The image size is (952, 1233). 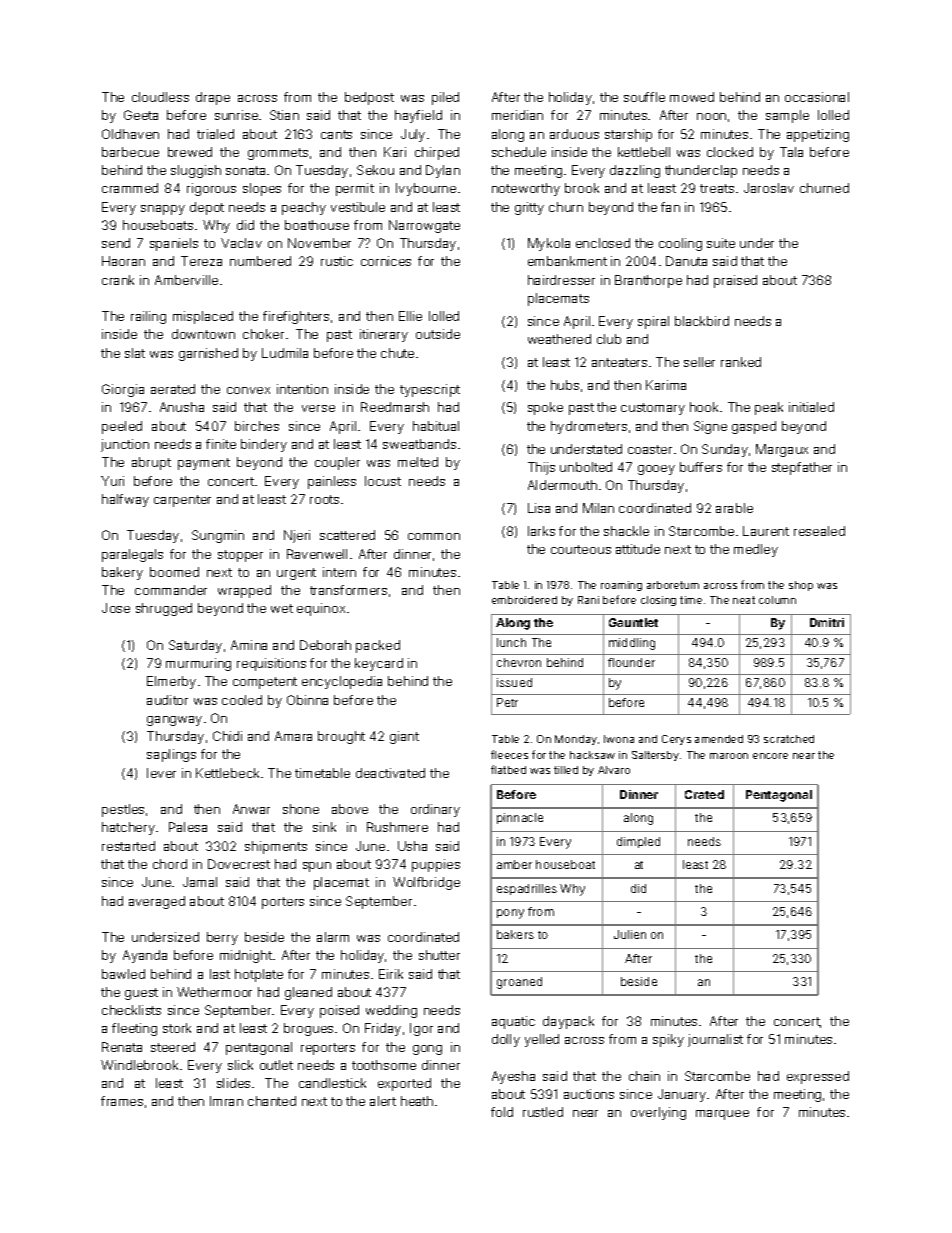 I want to click on Amina, so click(x=249, y=645).
